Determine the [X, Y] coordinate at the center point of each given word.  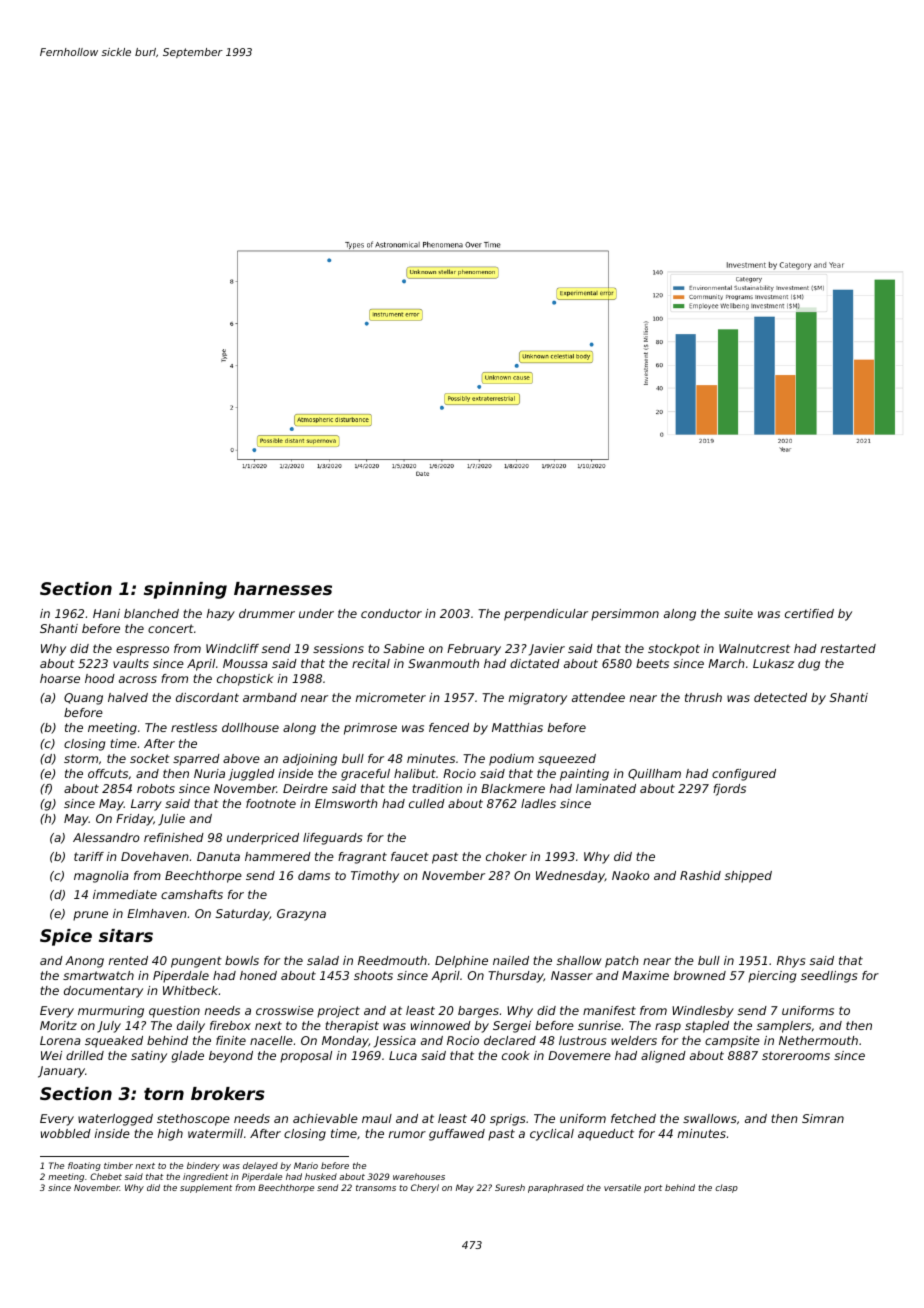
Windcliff [232, 648]
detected [780, 697]
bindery [203, 1166]
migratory [538, 699]
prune [90, 916]
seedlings [829, 977]
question [174, 1012]
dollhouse [250, 727]
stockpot [674, 650]
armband [270, 697]
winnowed [441, 1025]
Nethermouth [818, 1040]
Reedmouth [392, 960]
